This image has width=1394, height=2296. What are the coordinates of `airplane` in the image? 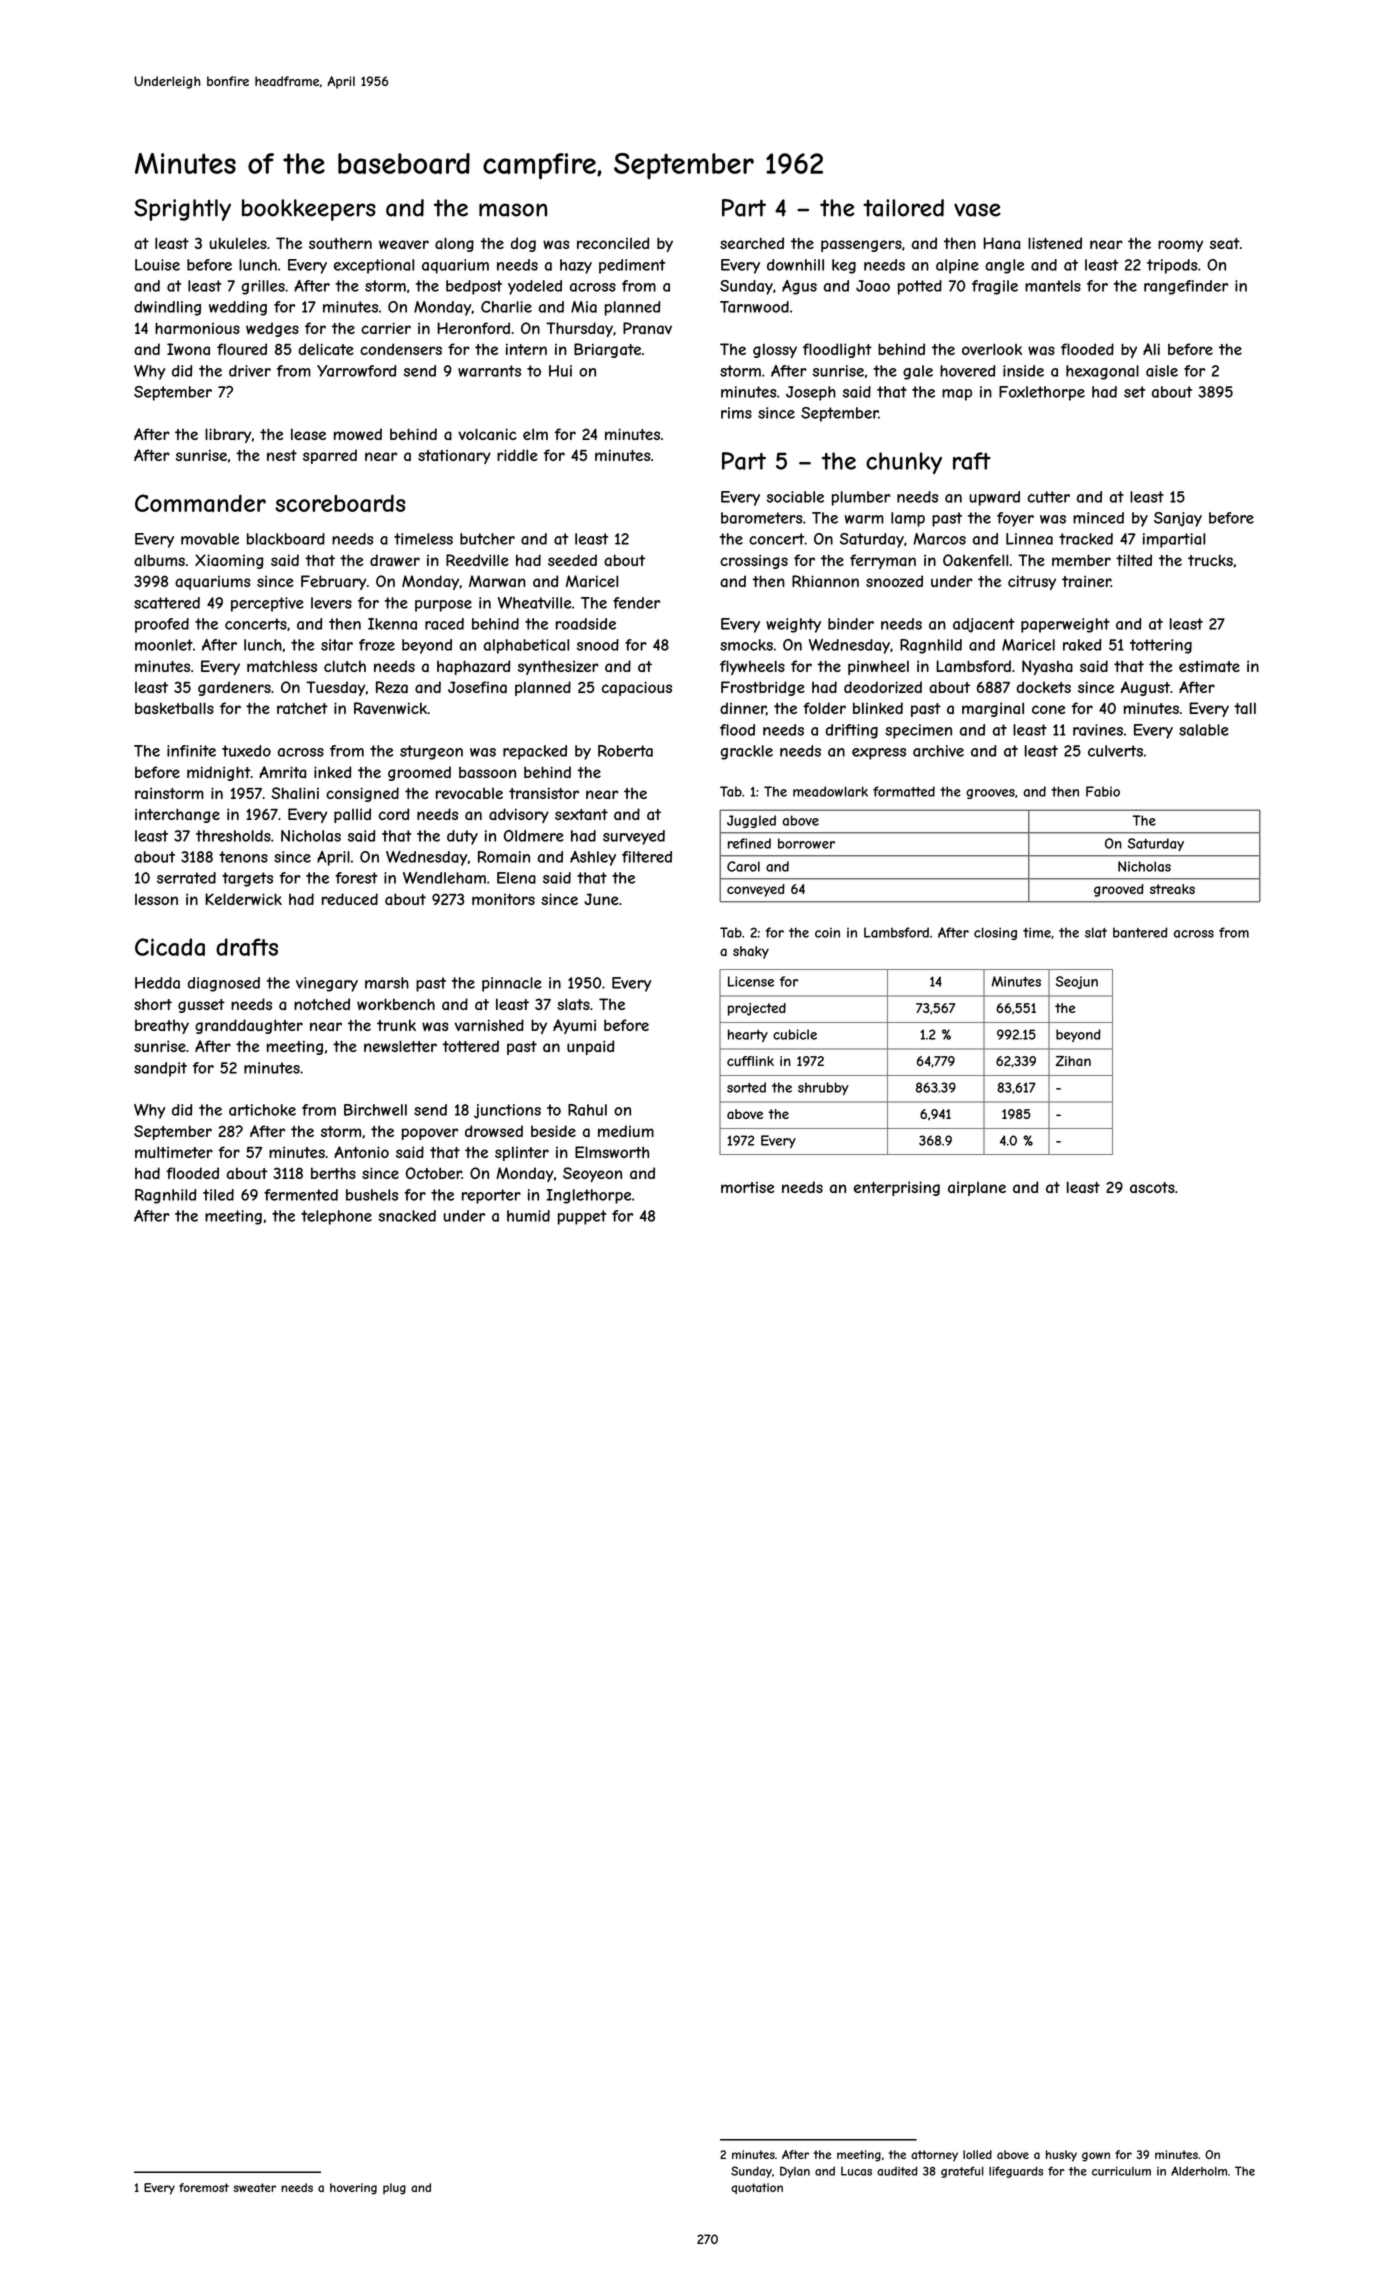 It's located at (977, 1188).
